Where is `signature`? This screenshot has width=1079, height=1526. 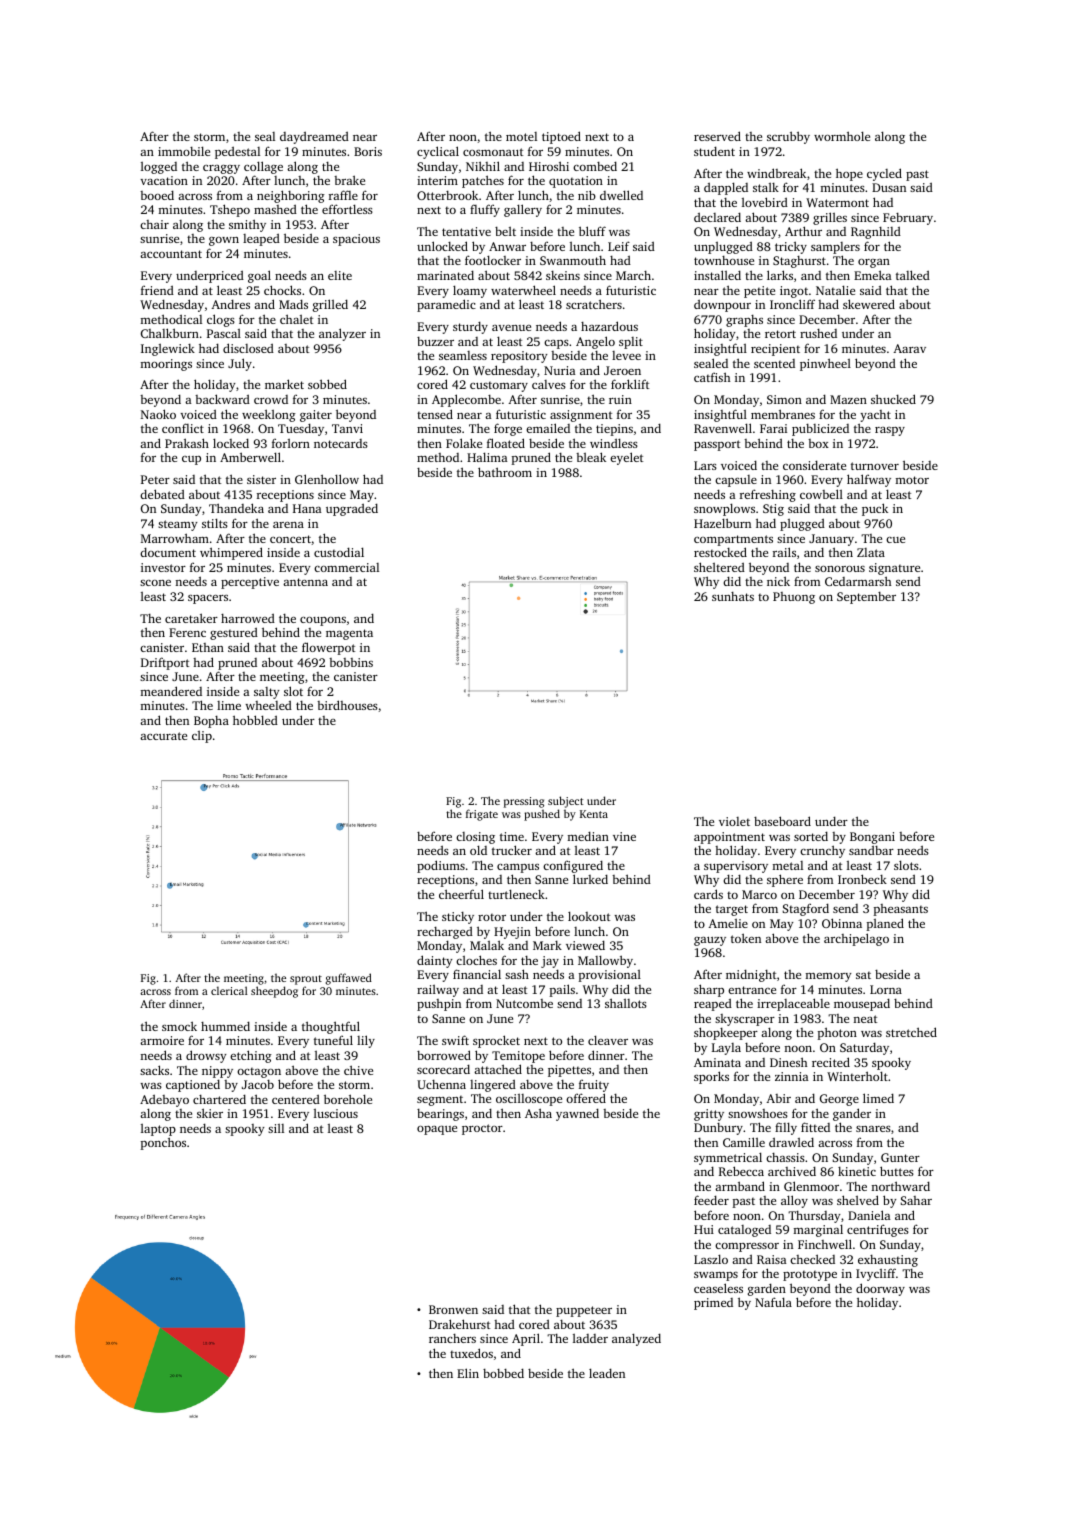
signature is located at coordinates (894, 569).
